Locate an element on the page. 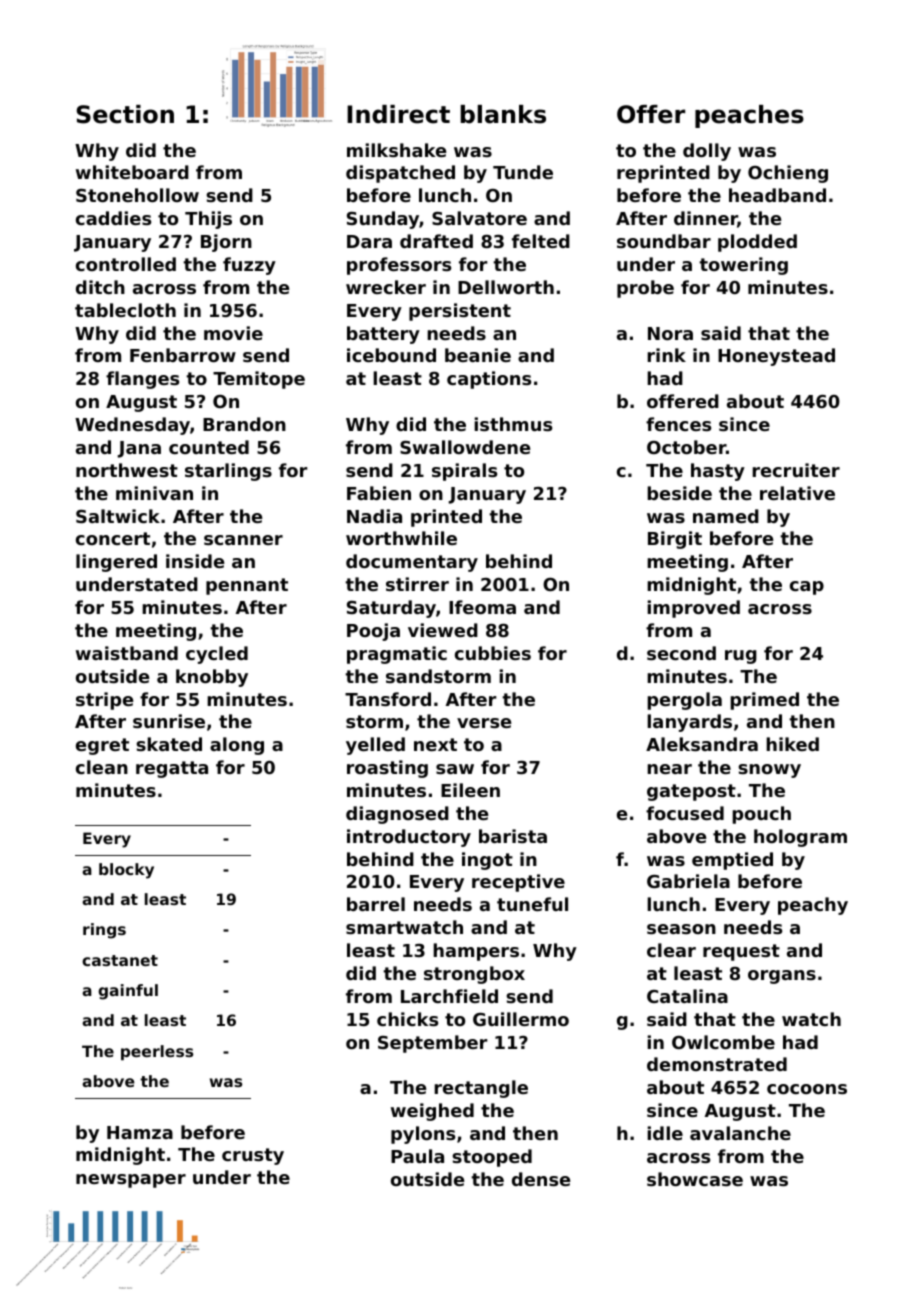  Birgit is located at coordinates (675, 540).
